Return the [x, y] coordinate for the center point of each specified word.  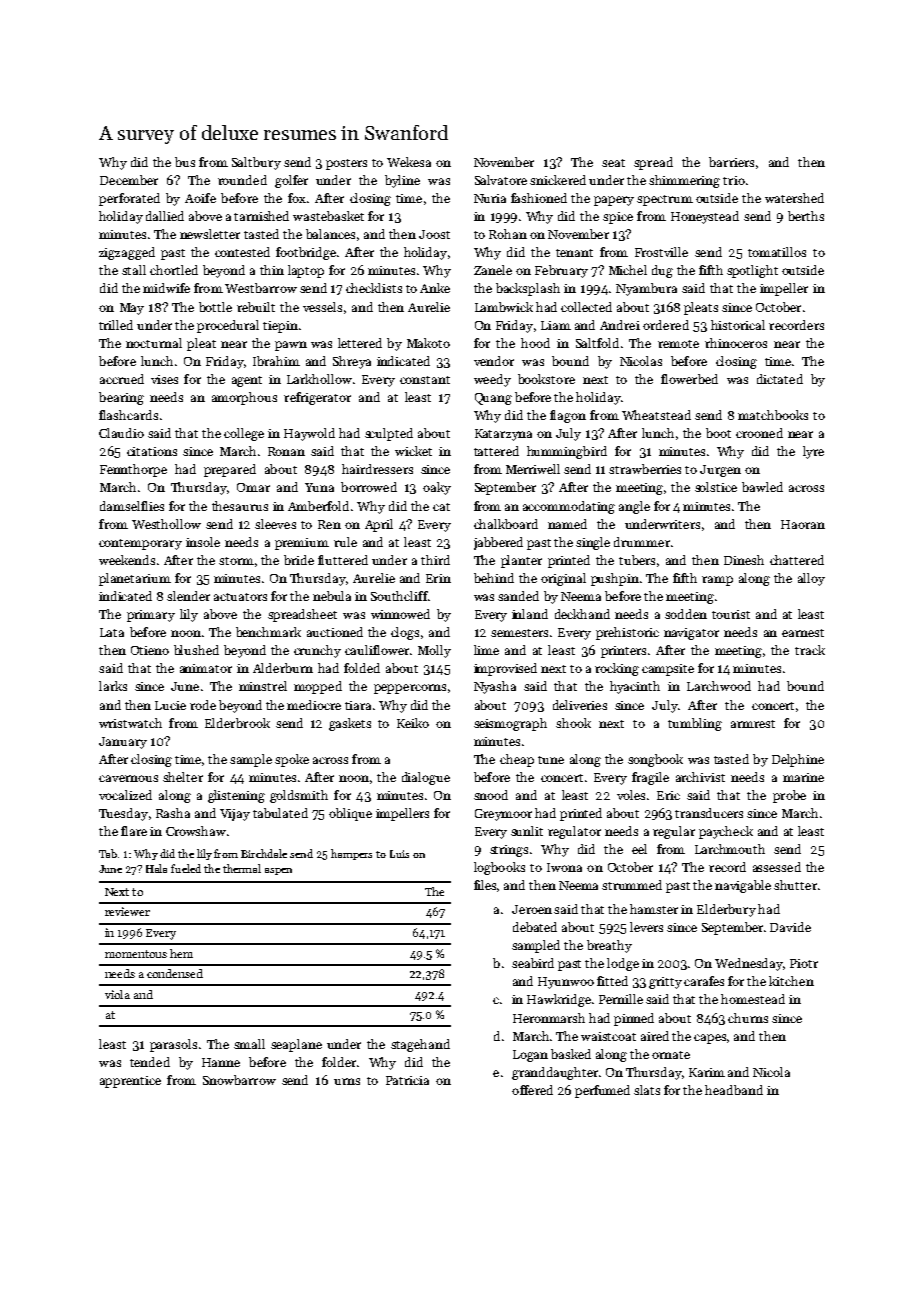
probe [789, 796]
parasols [173, 1045]
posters [346, 164]
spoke [292, 760]
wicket [413, 451]
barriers [731, 162]
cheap [517, 760]
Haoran [803, 524]
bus [185, 162]
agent [247, 381]
